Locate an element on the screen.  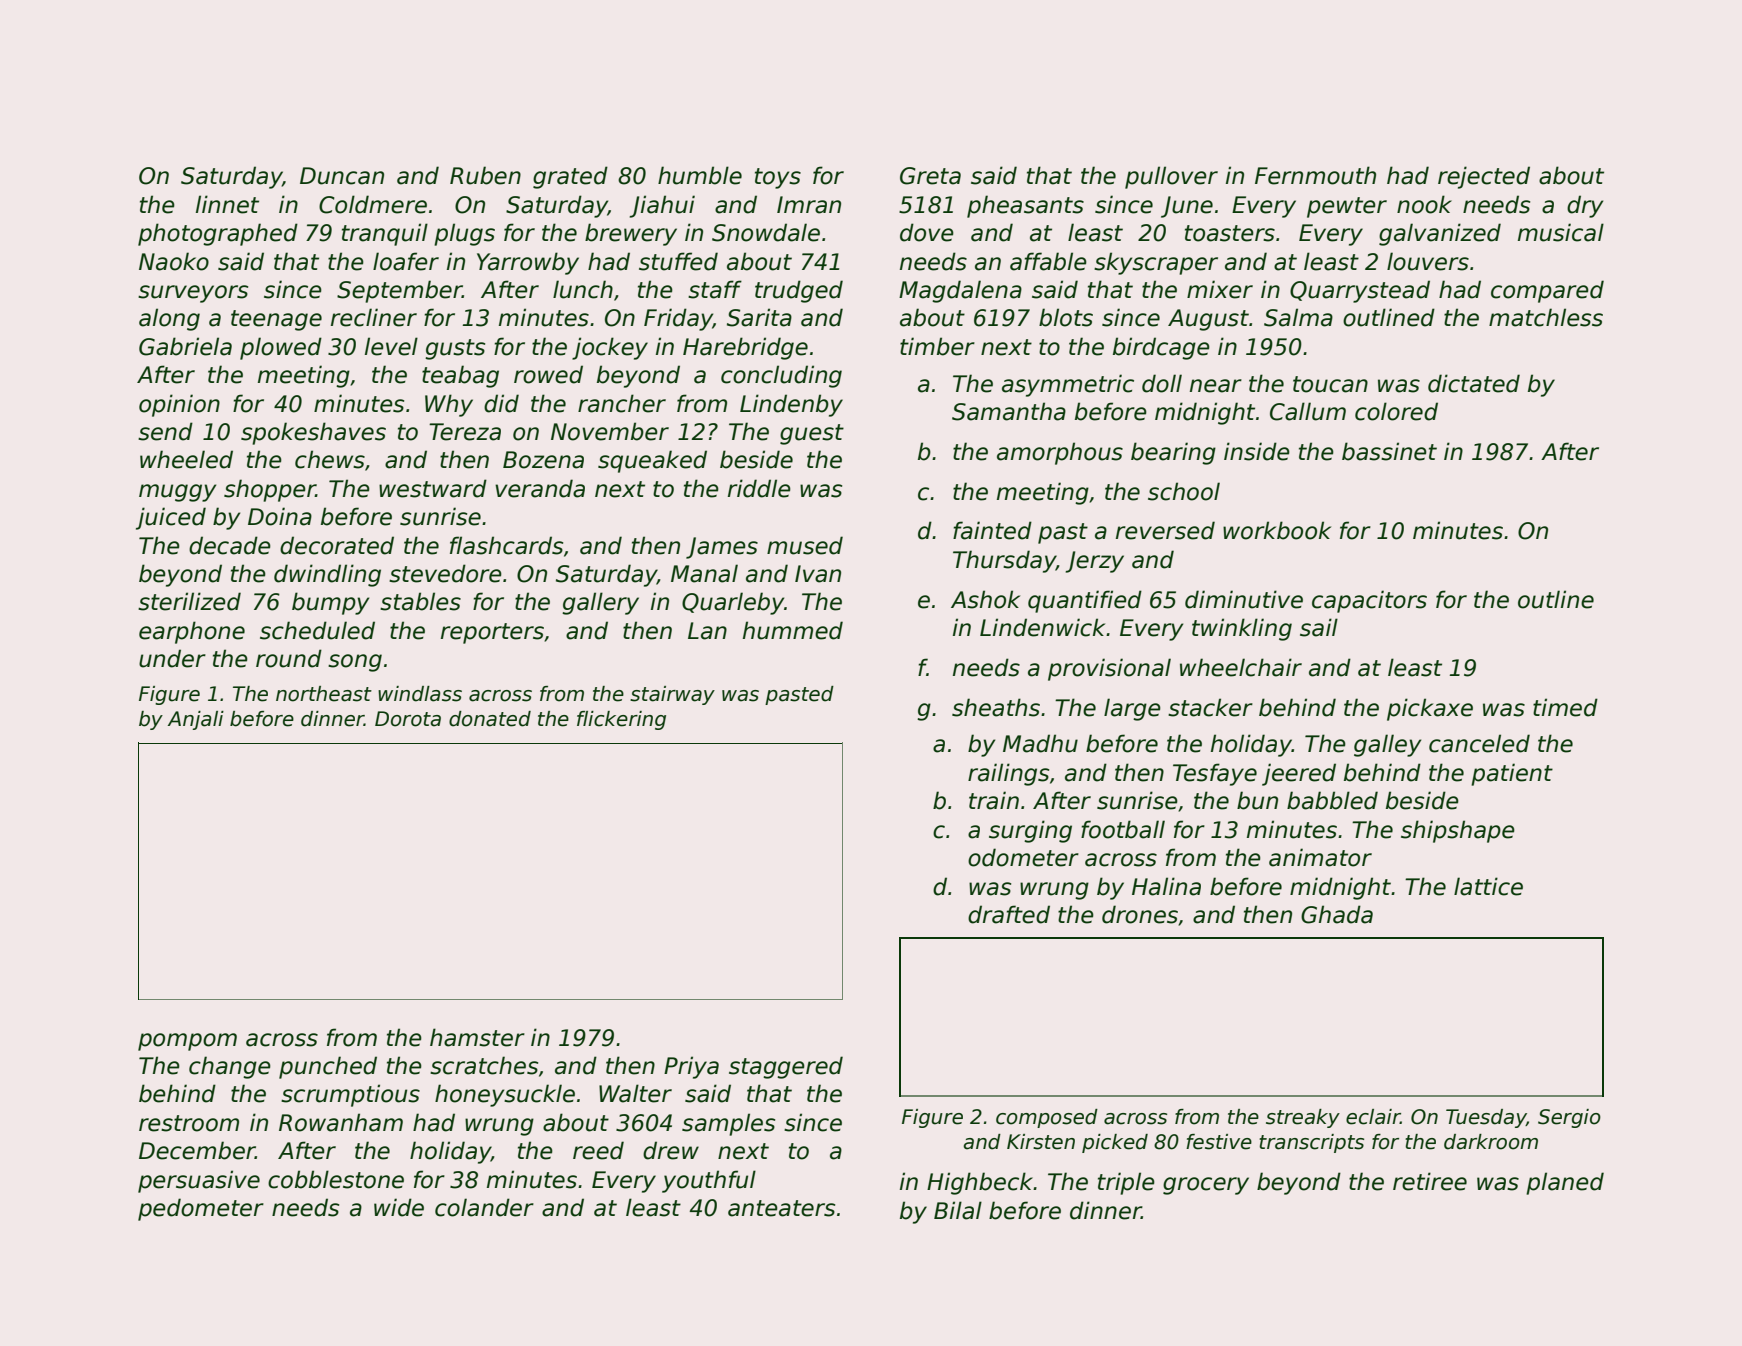
pheasants is located at coordinates (1025, 206).
